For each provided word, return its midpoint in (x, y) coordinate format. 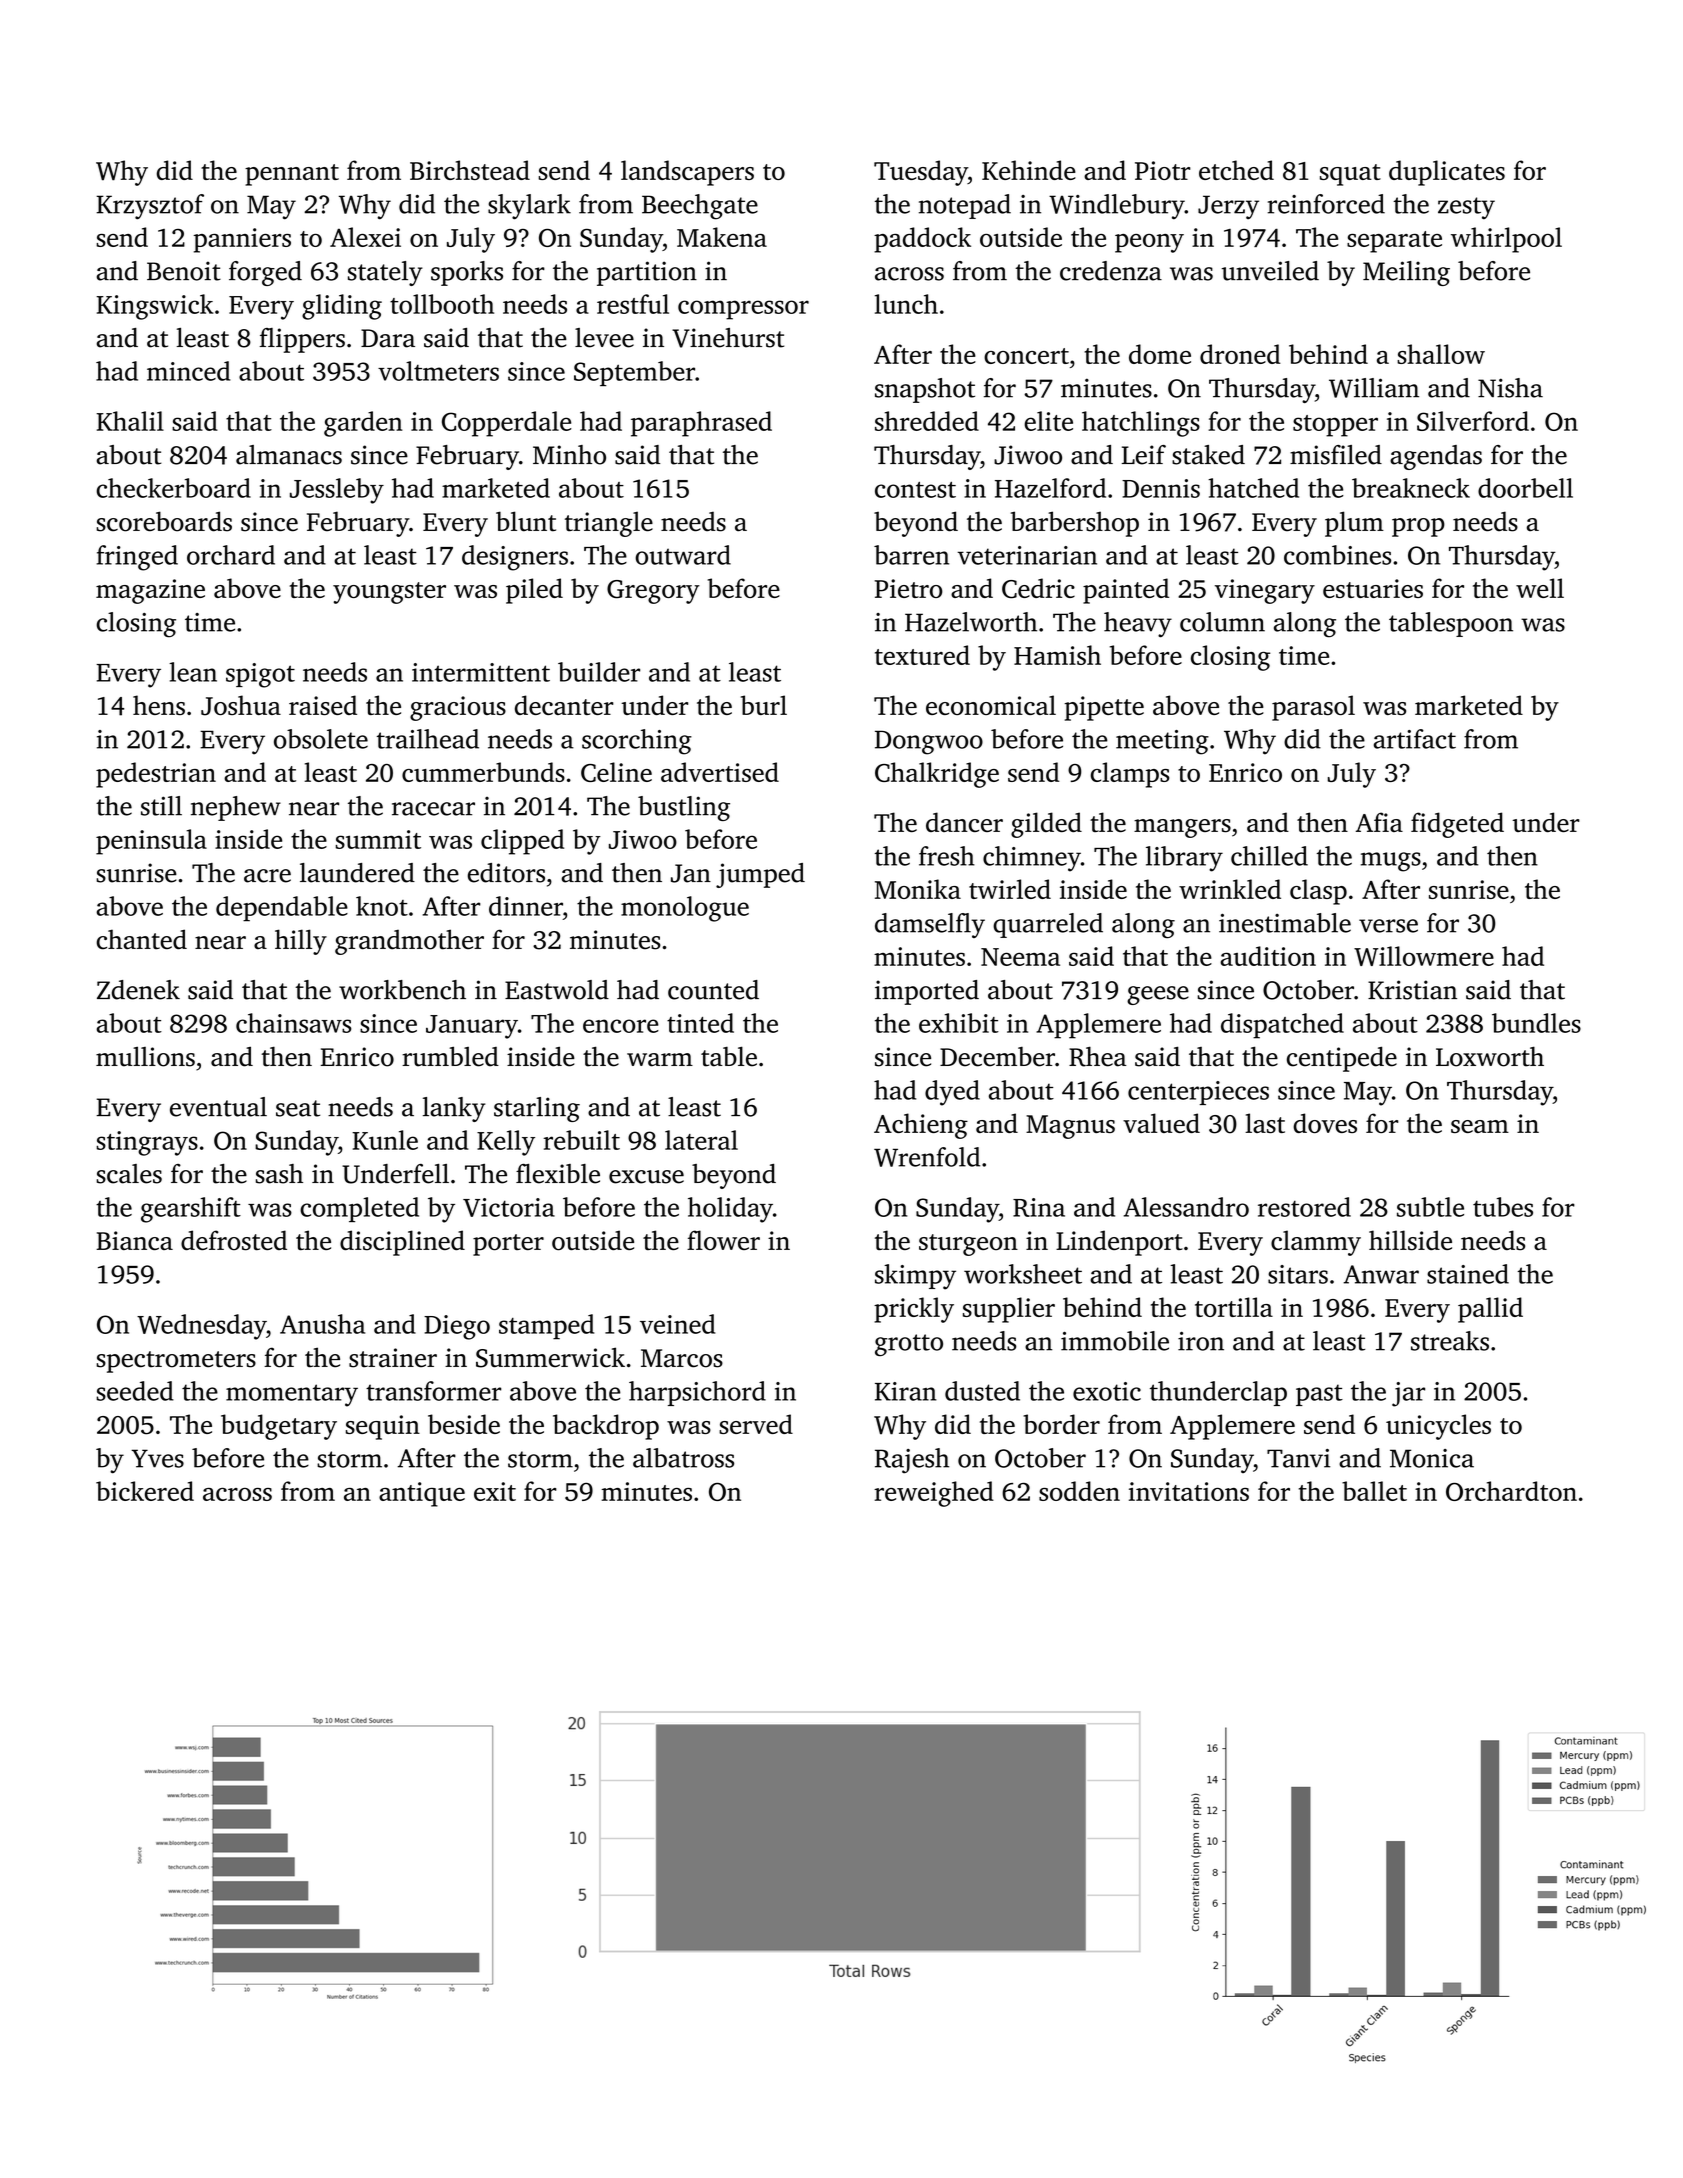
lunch (906, 304)
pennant (292, 175)
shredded (927, 421)
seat (298, 1108)
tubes (1503, 1207)
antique (422, 1494)
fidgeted (1457, 825)
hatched (1253, 488)
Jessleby (337, 491)
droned (1240, 354)
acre (267, 876)
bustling (684, 808)
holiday (730, 1210)
